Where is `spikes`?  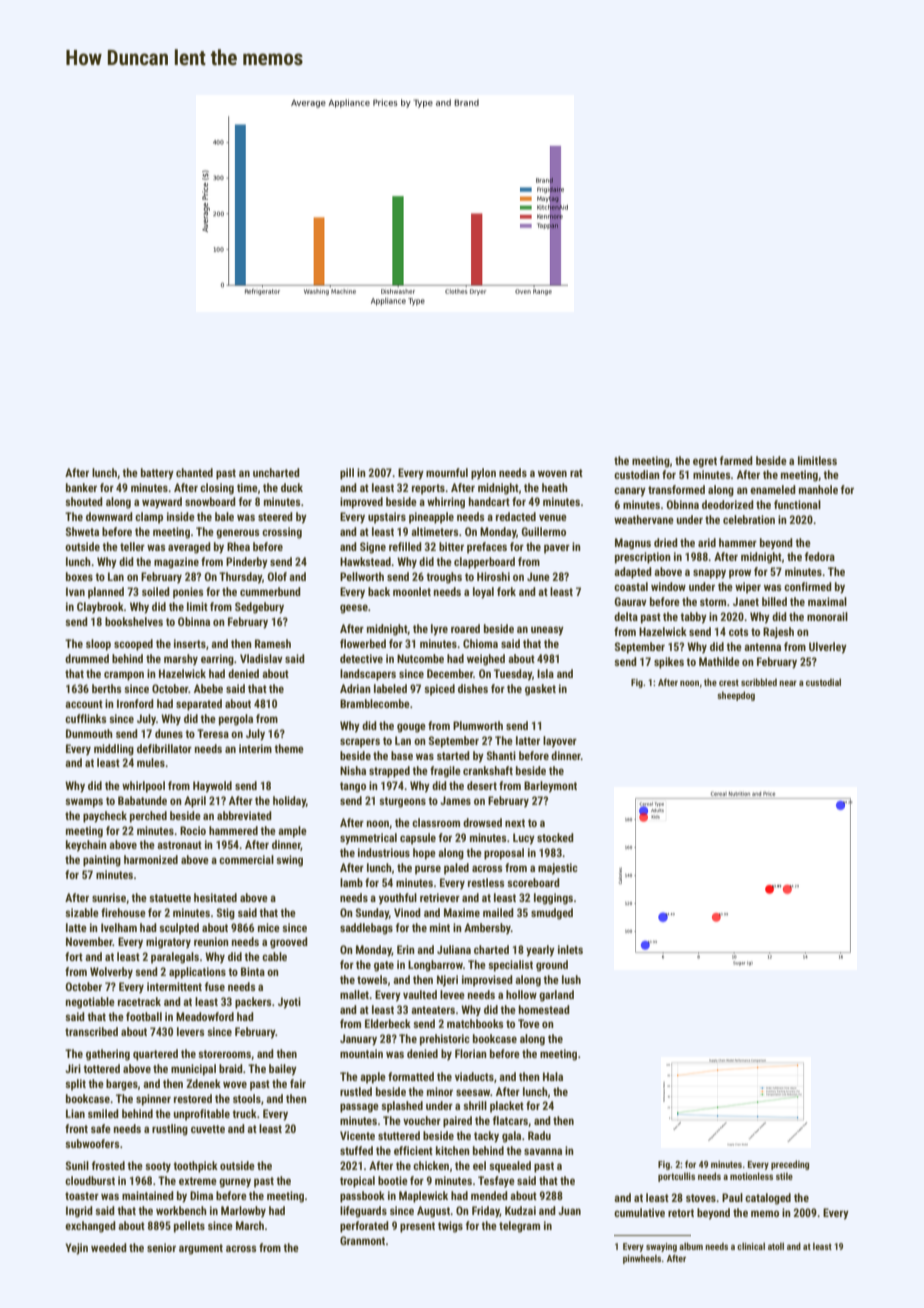 spikes is located at coordinates (669, 663).
